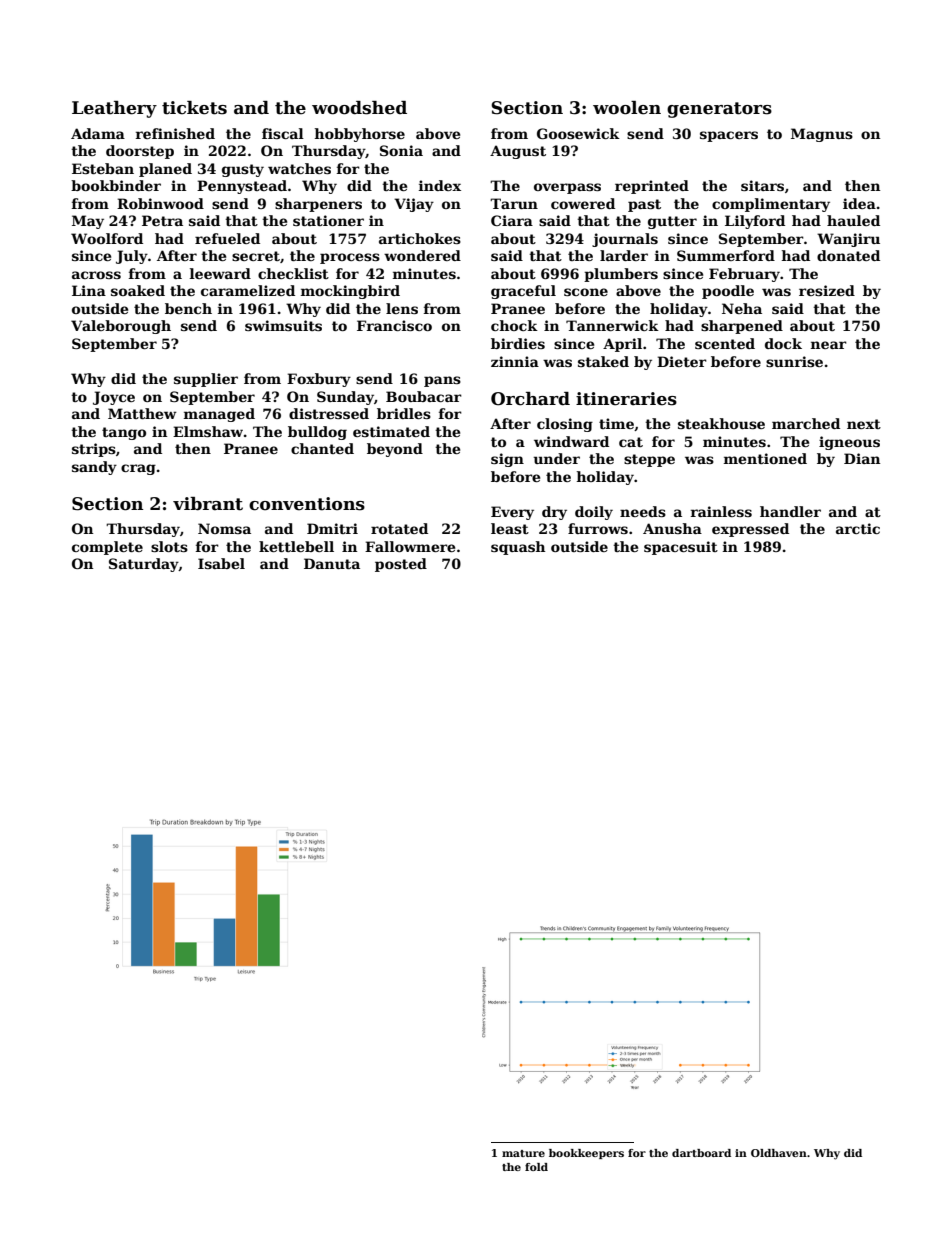 The width and height of the page is (952, 1233). Describe the element at coordinates (536, 1167) in the page. I see `fold` at that location.
